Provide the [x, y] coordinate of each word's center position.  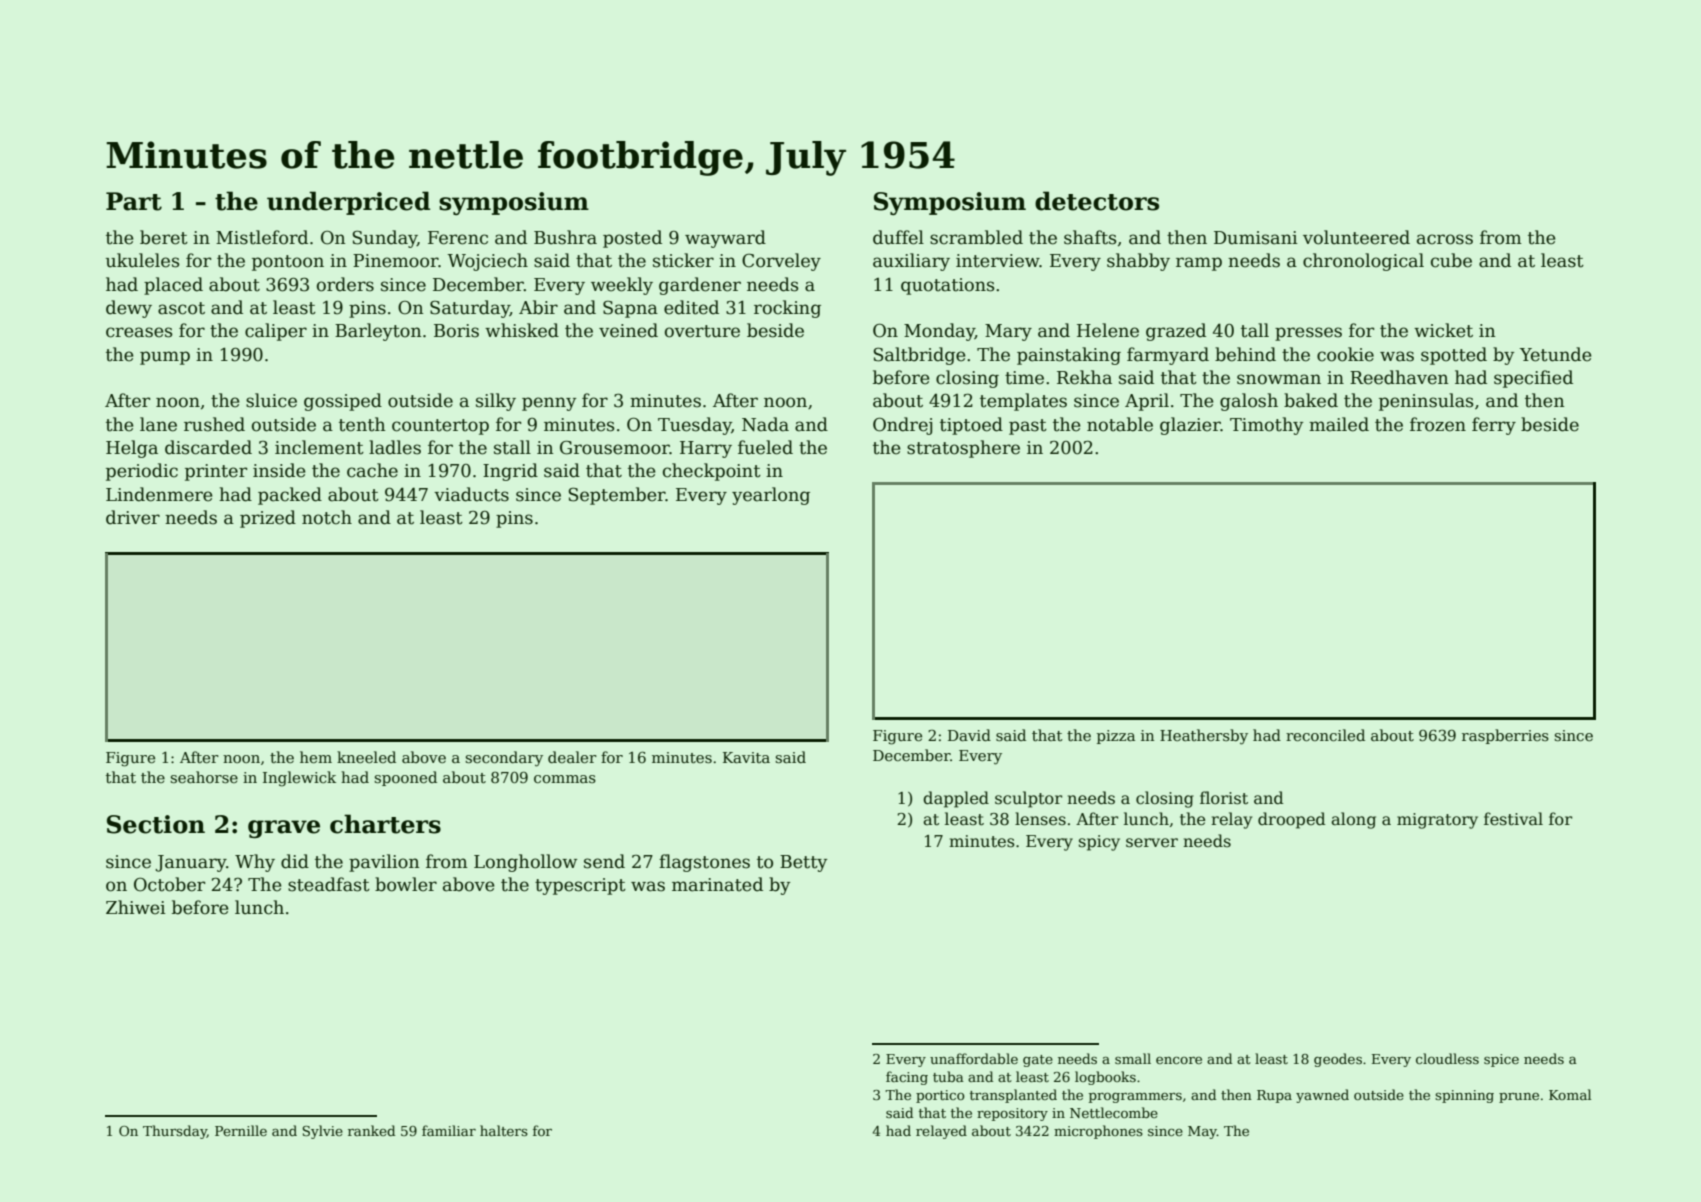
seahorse [204, 777]
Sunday [384, 239]
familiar [449, 1130]
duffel [898, 237]
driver [133, 517]
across [1445, 239]
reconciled [1325, 735]
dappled [956, 799]
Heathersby [1204, 737]
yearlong [771, 496]
